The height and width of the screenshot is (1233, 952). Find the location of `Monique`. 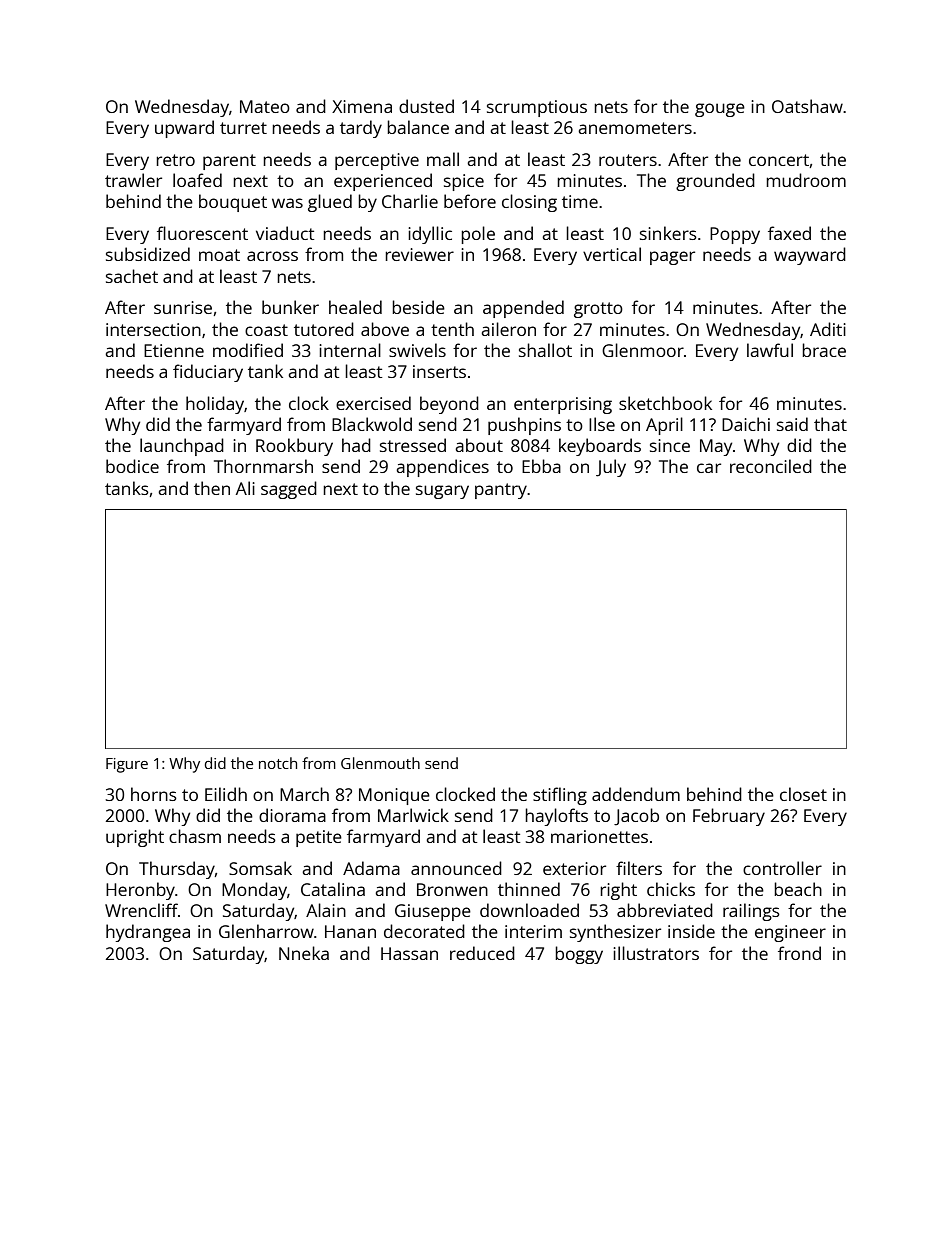

Monique is located at coordinates (394, 796).
